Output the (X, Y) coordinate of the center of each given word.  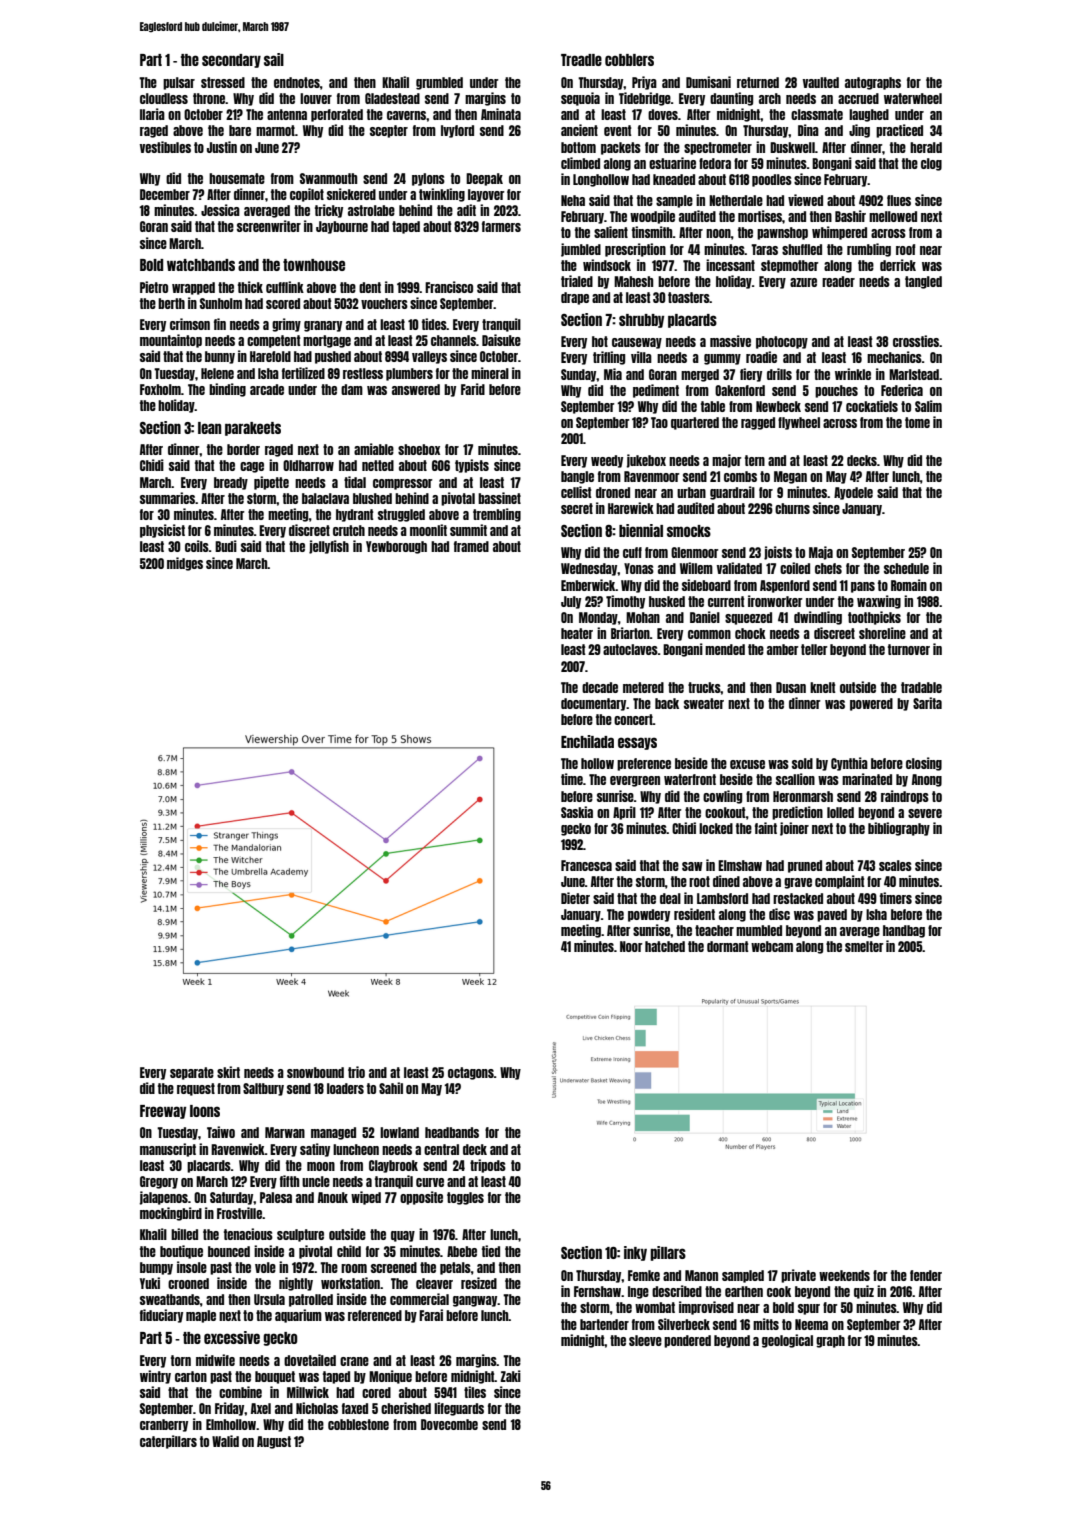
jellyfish (329, 547)
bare (240, 130)
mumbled (759, 930)
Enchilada (587, 741)
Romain (909, 585)
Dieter (575, 898)
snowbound (315, 1072)
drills (779, 374)
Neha (573, 200)
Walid (225, 1441)
